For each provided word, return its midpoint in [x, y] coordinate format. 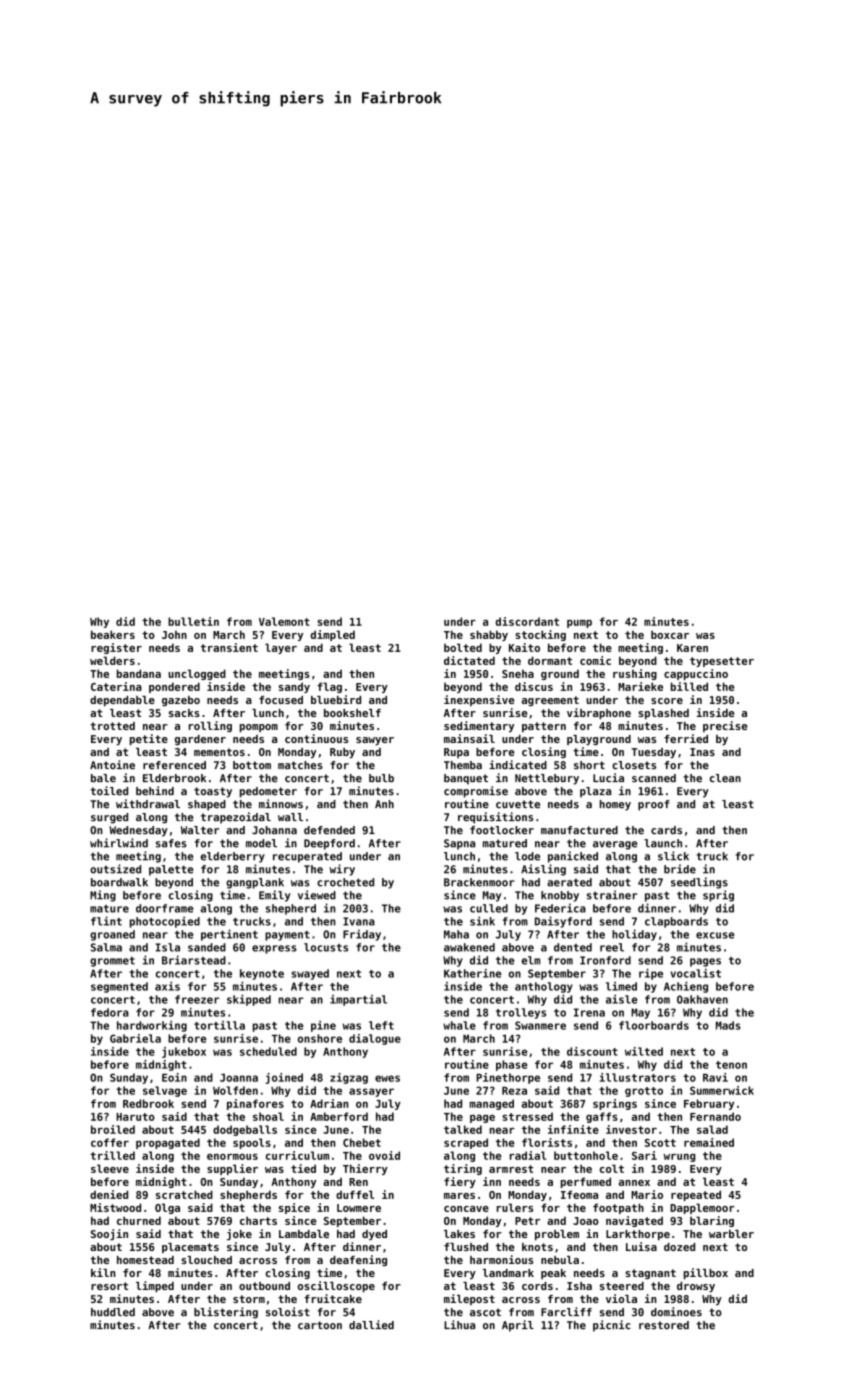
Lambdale [304, 1234]
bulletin [193, 621]
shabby [489, 635]
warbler [731, 1234]
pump [579, 624]
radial [528, 1155]
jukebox [184, 1052]
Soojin [109, 1234]
